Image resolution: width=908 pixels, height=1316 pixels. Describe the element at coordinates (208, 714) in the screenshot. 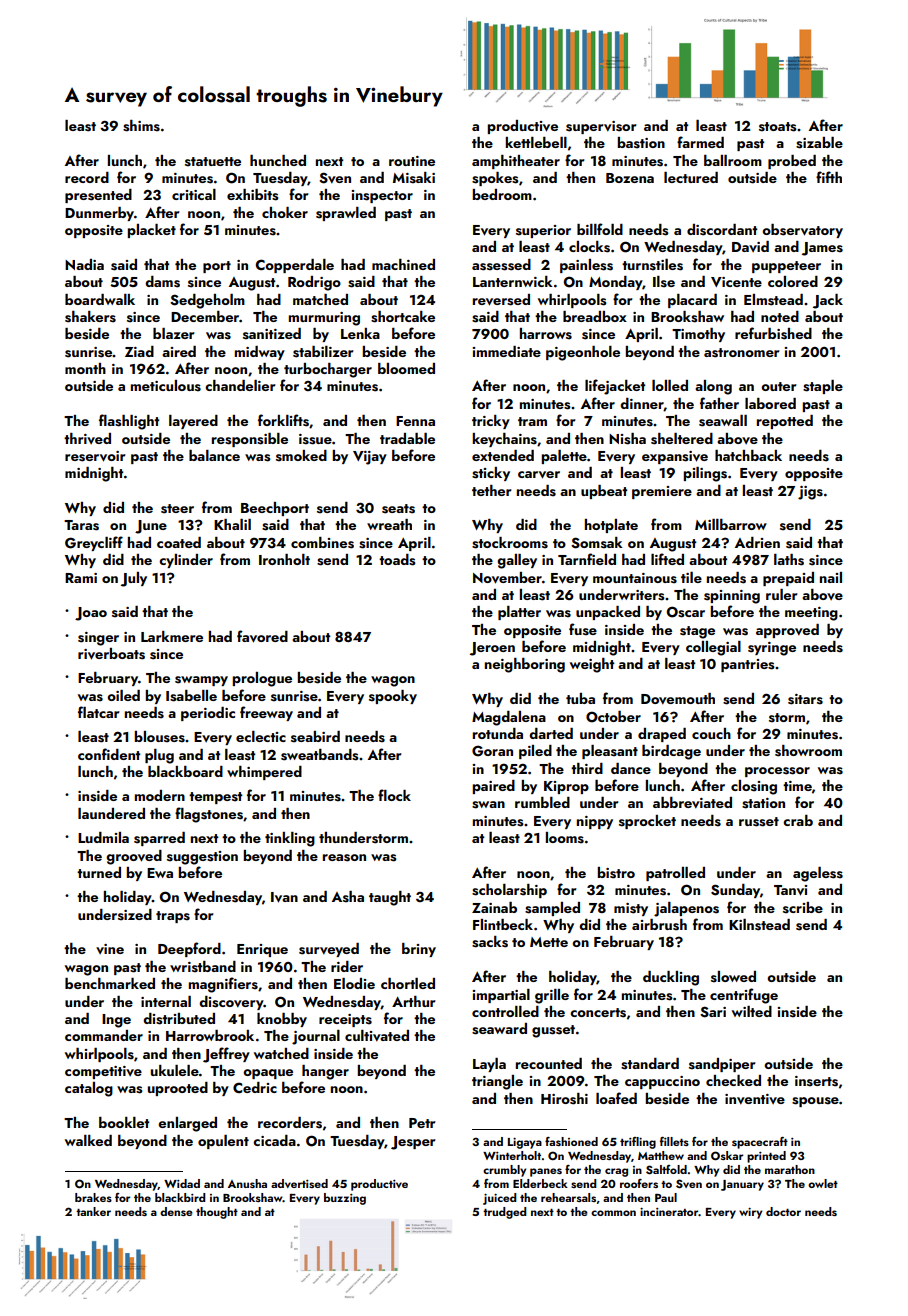

I see `periodic` at that location.
